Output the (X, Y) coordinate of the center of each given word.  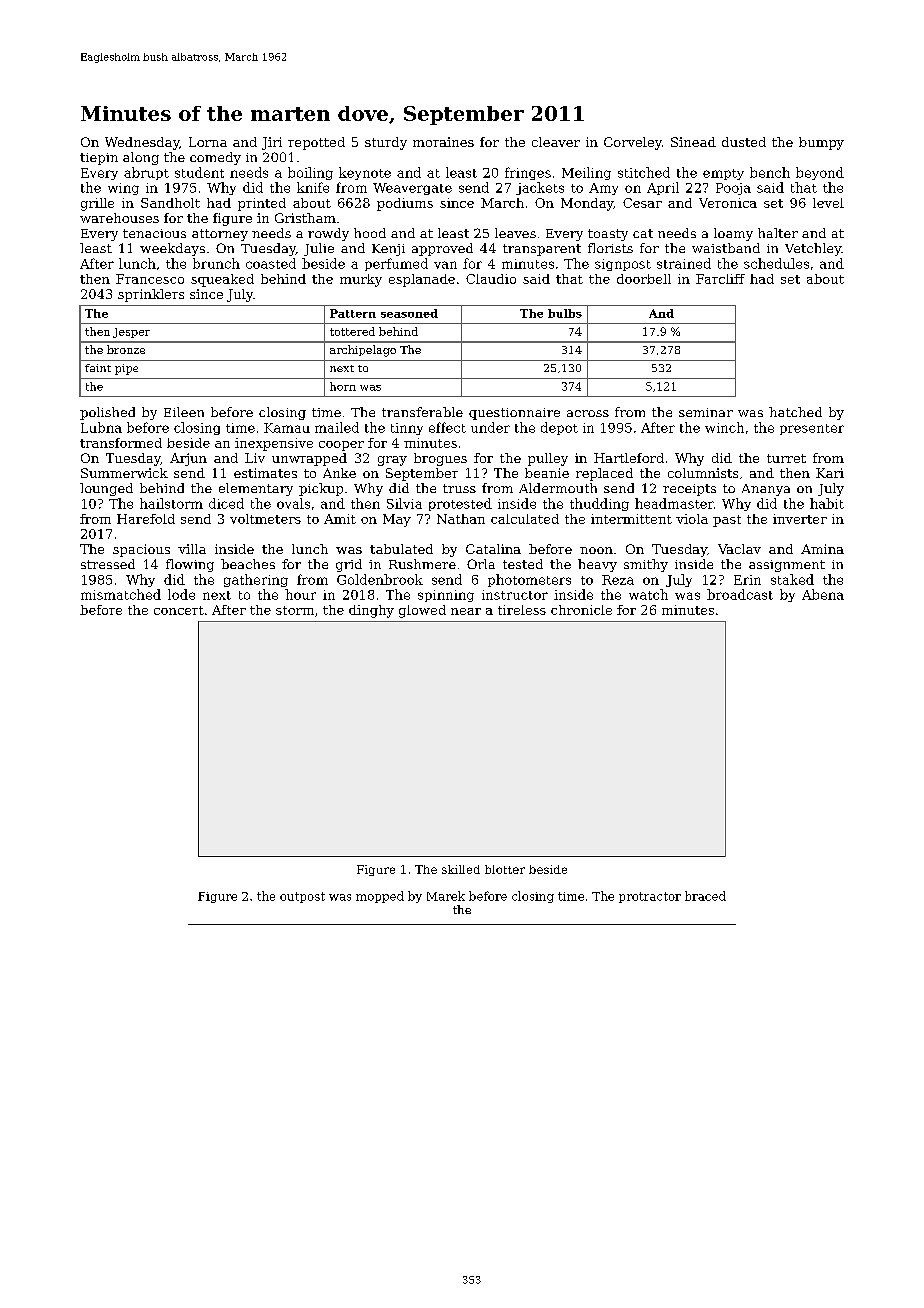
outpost (302, 897)
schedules (776, 263)
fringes (528, 173)
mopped (380, 897)
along (141, 158)
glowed (422, 611)
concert (179, 610)
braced (705, 896)
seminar (706, 412)
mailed (337, 427)
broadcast (740, 594)
